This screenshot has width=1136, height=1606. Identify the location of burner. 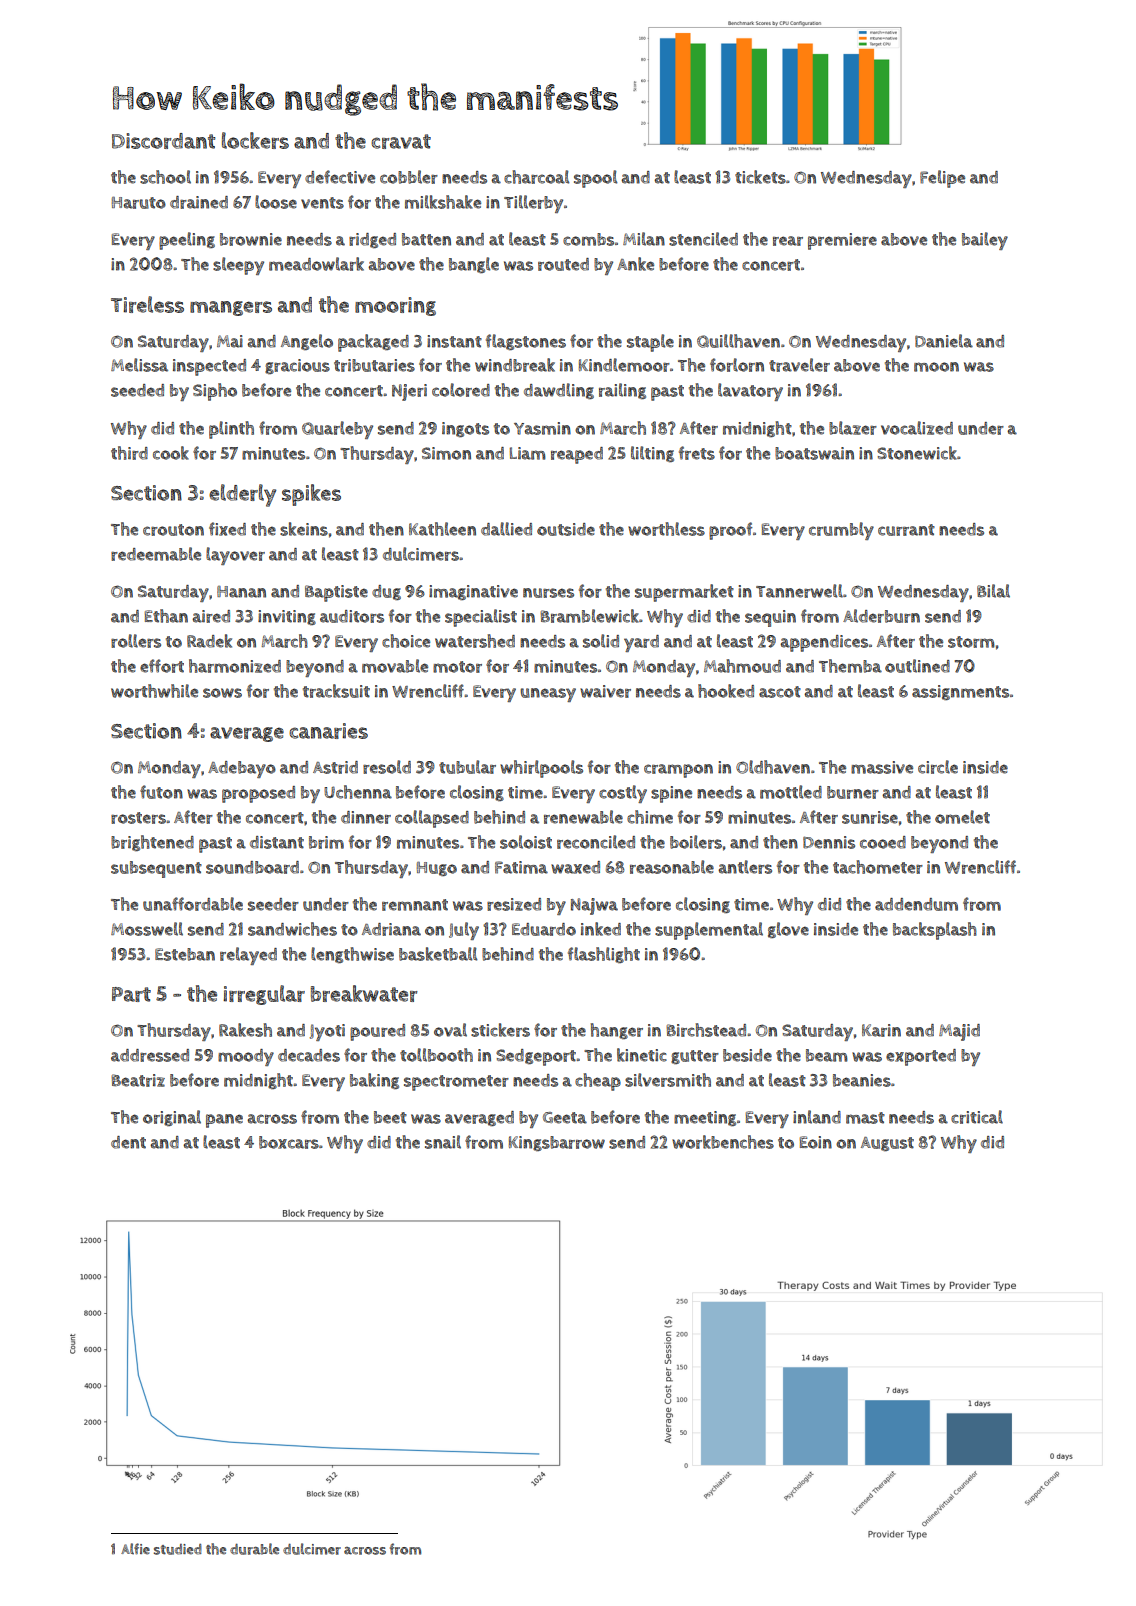
(853, 792).
